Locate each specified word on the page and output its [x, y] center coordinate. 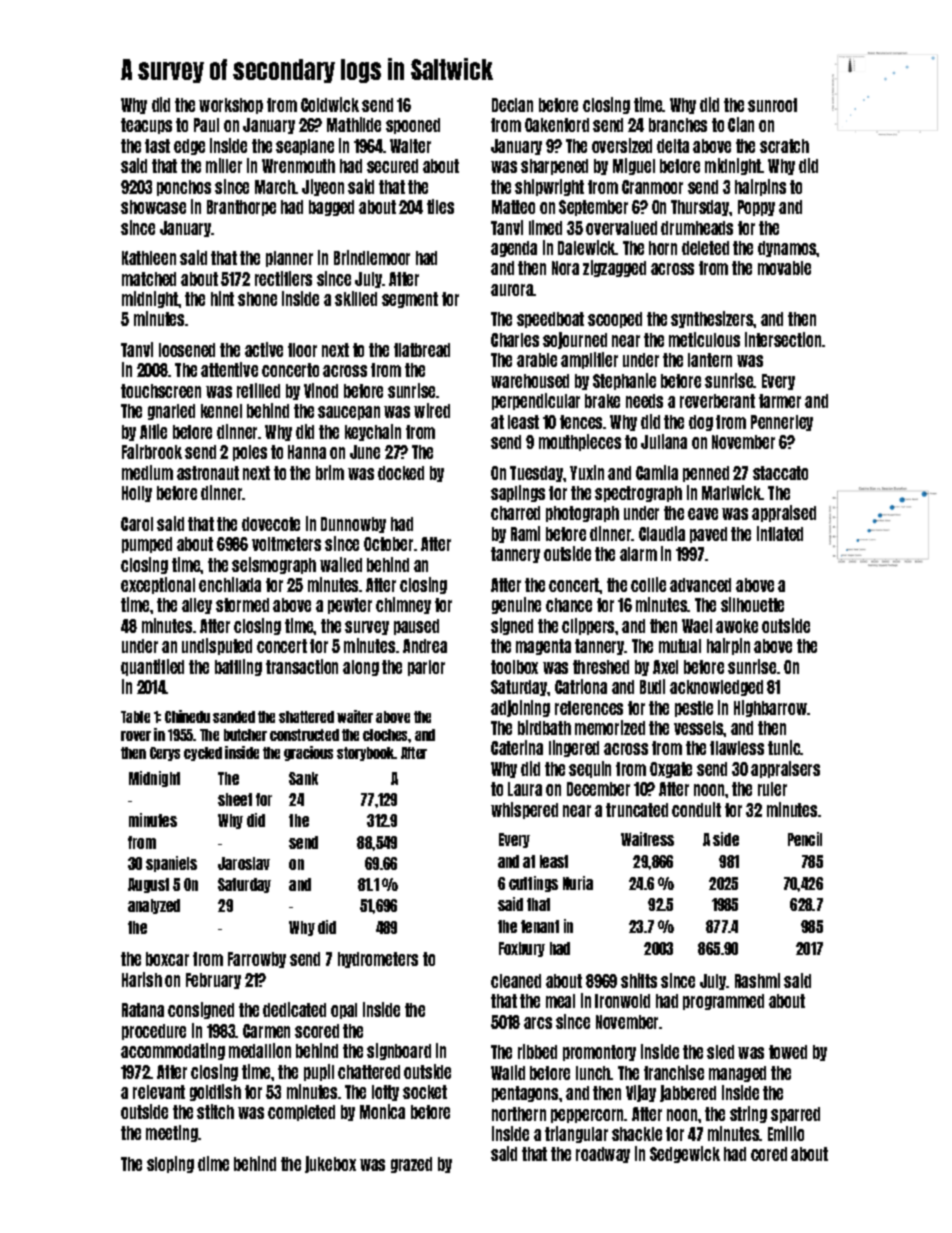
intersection [783, 339]
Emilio [786, 1133]
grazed [411, 1165]
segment [410, 300]
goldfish [215, 1092]
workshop [231, 106]
